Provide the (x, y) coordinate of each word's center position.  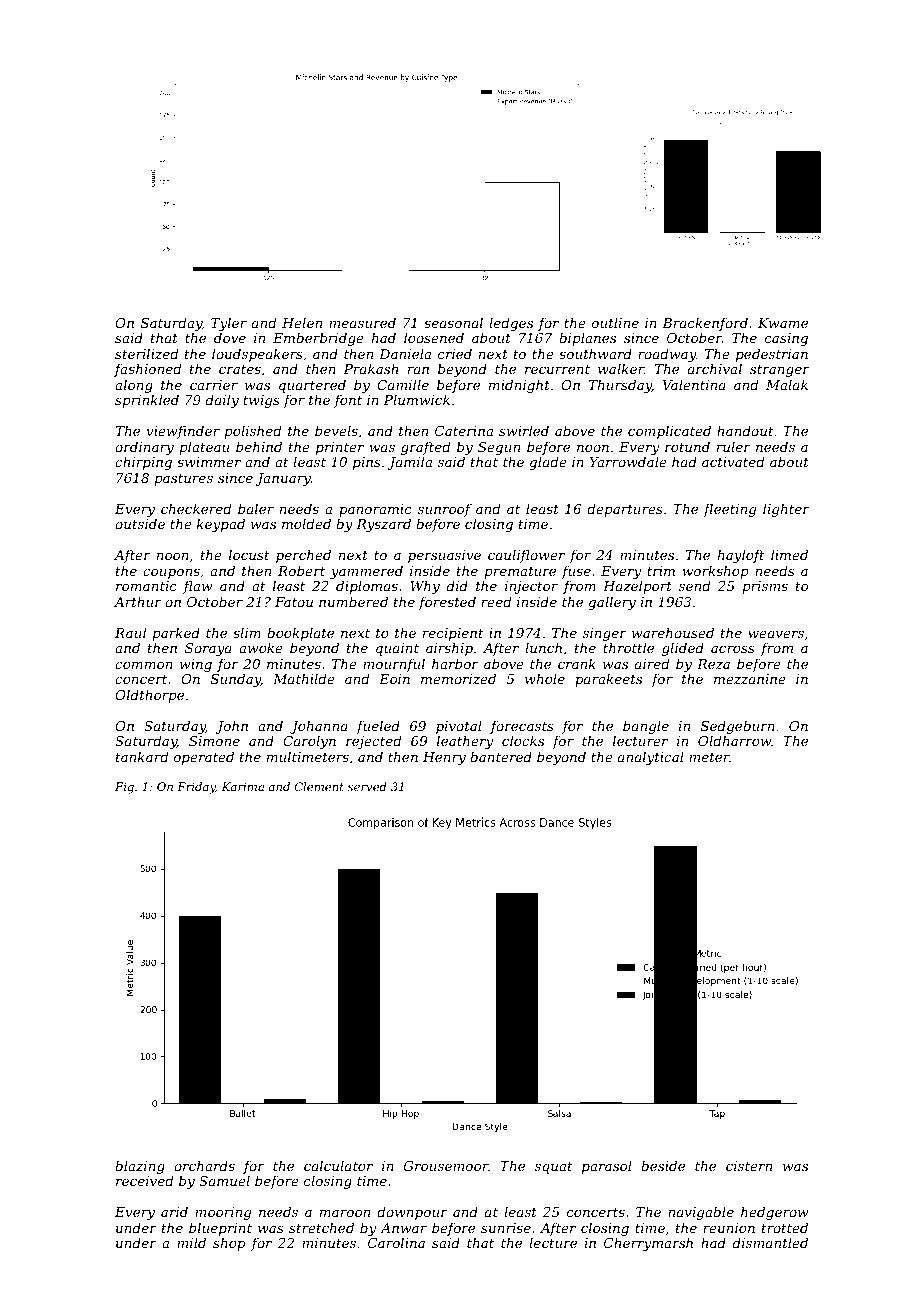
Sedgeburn (738, 728)
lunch (543, 647)
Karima (243, 786)
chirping (143, 463)
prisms (765, 587)
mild (191, 1242)
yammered (366, 573)
